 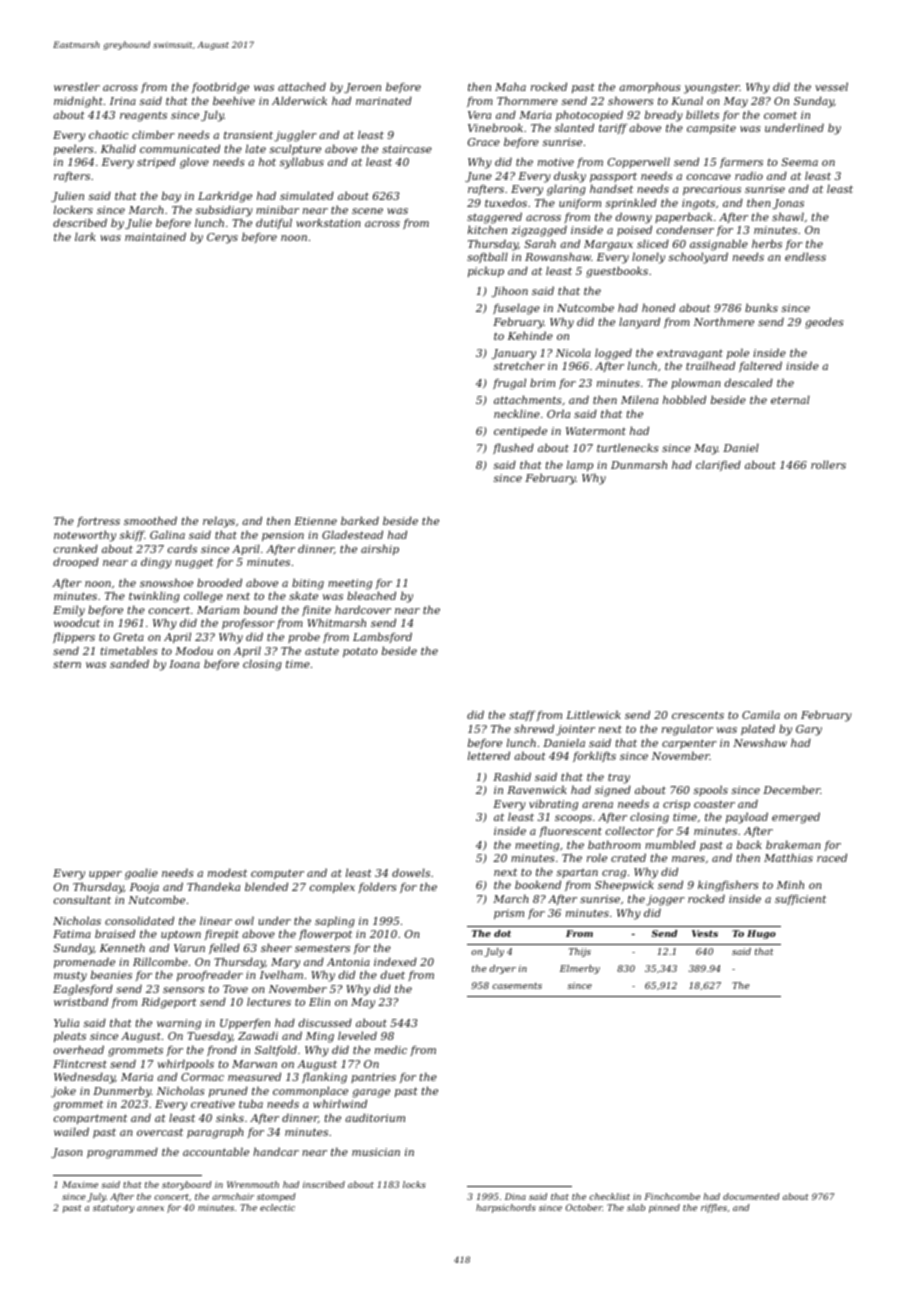 I want to click on dot, so click(x=502, y=933).
